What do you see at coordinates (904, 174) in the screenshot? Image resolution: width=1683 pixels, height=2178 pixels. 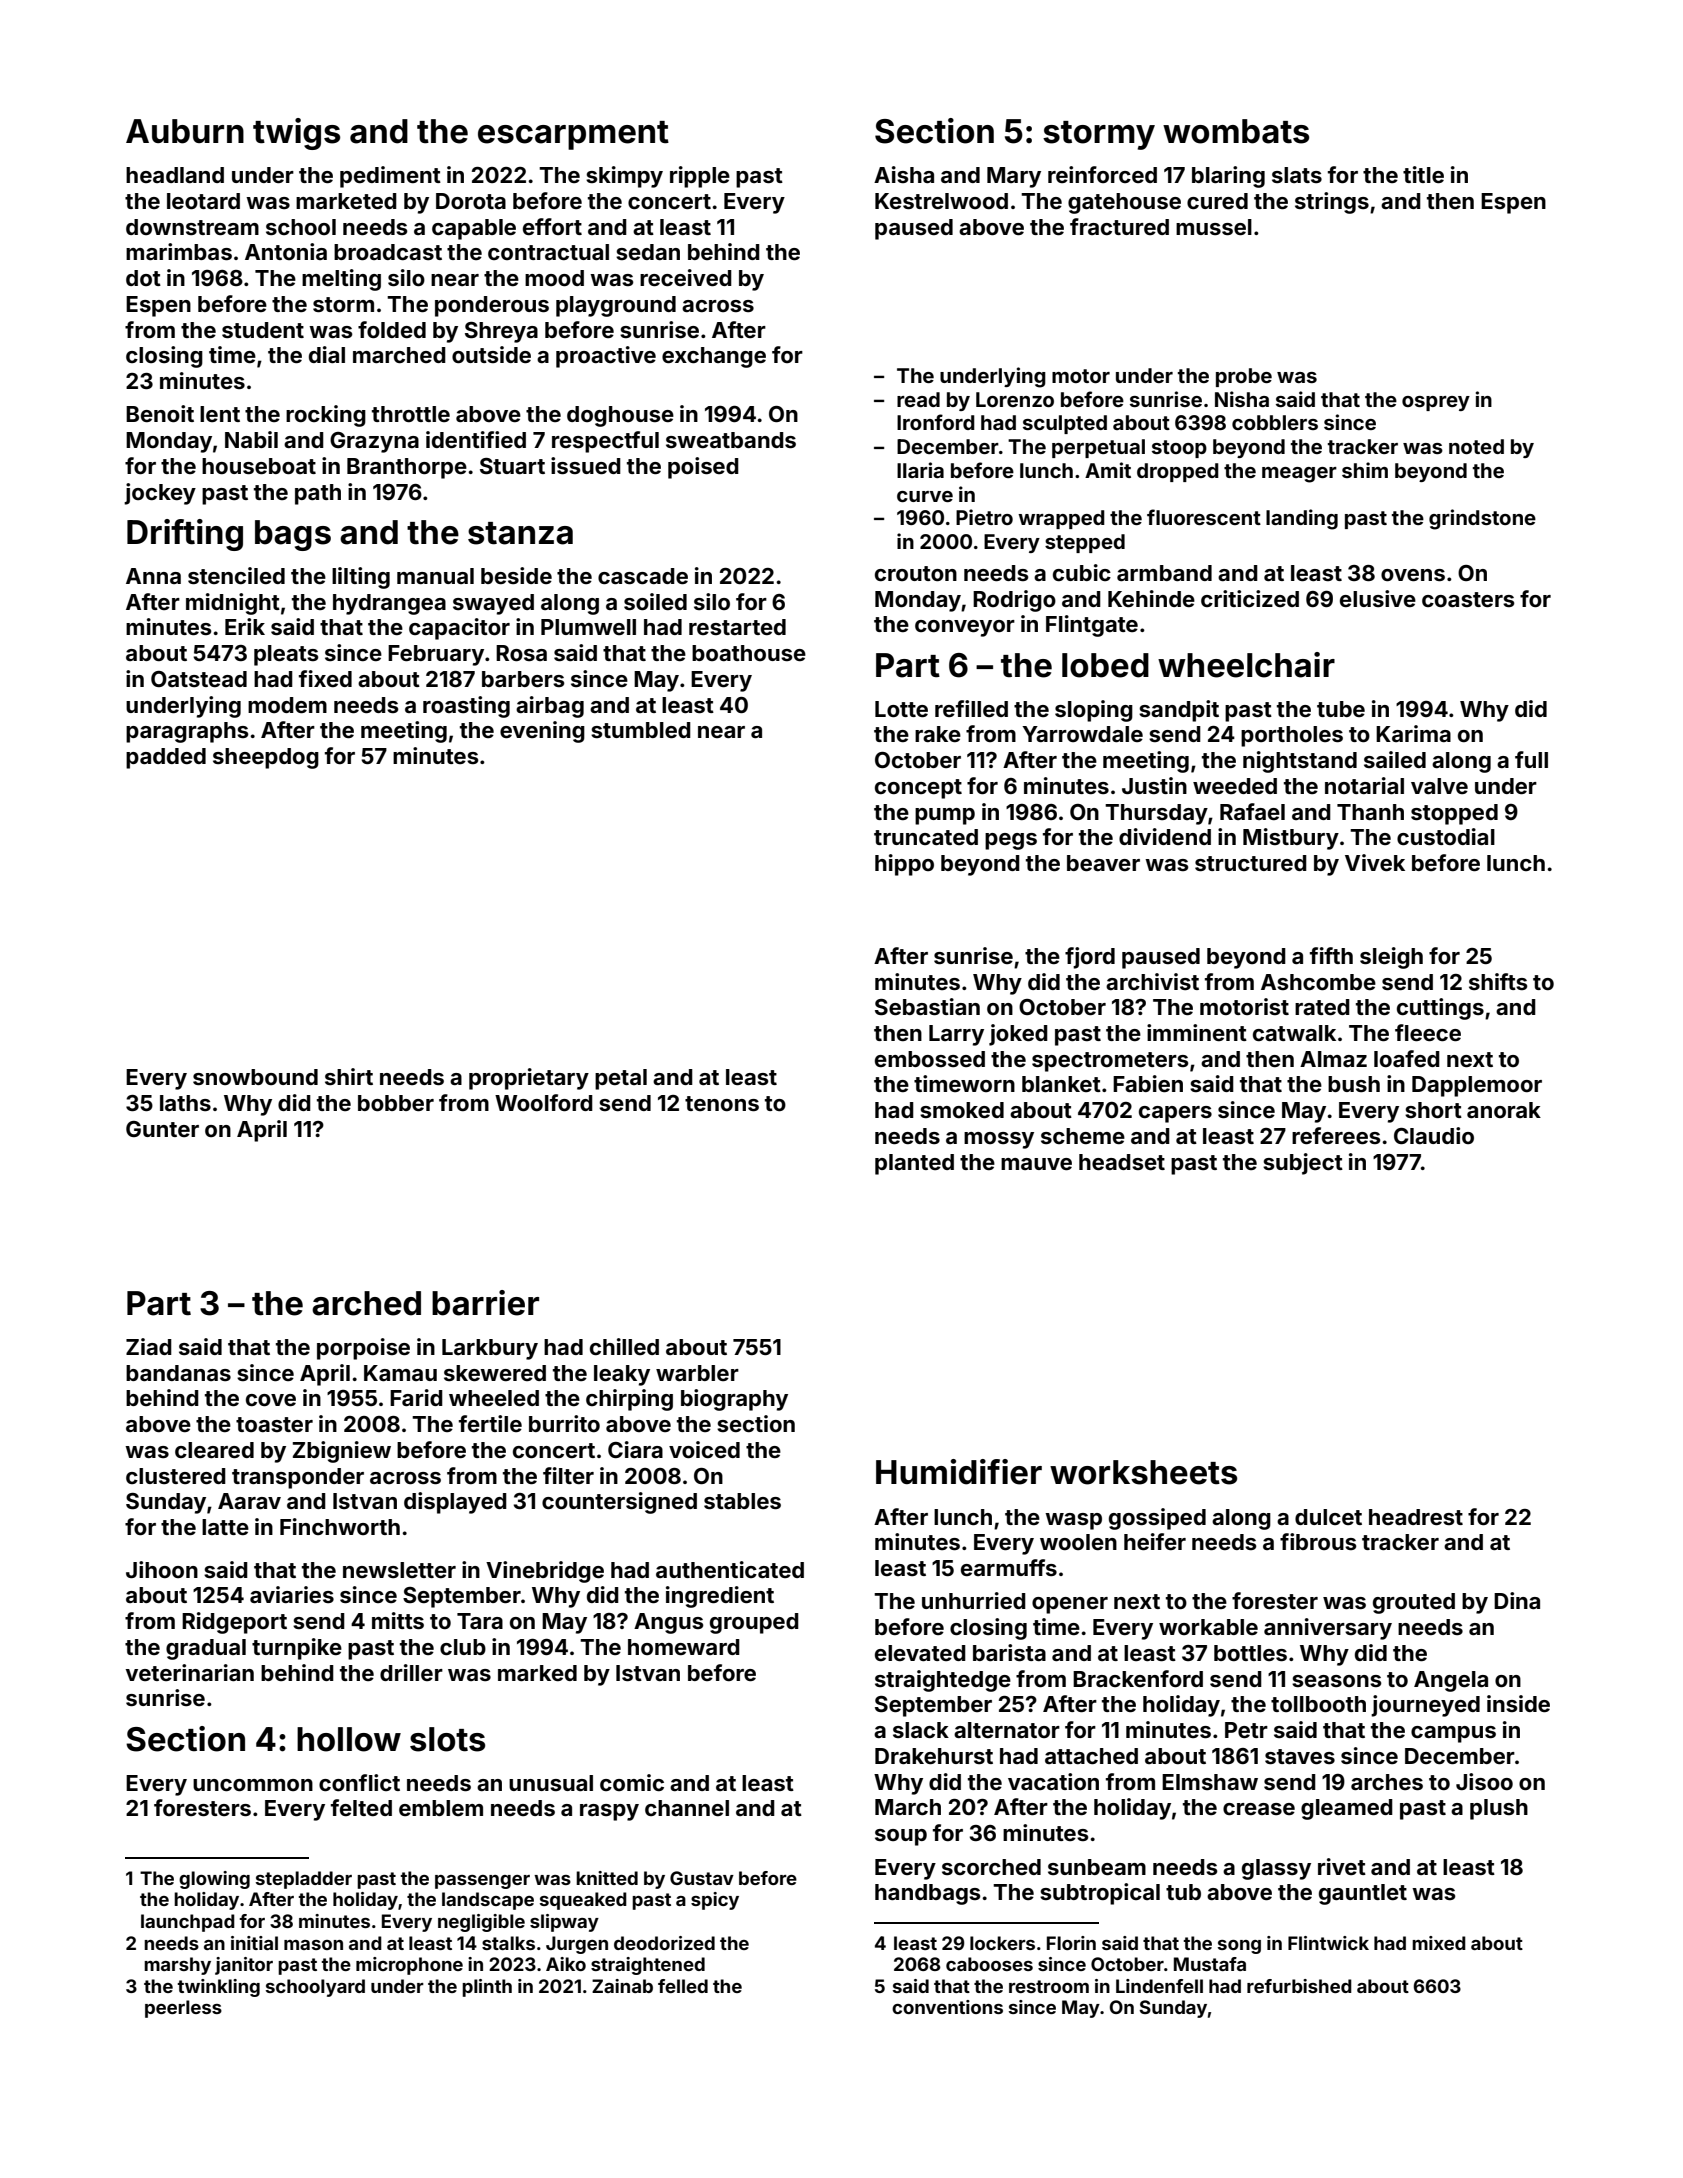 I see `Aisha` at bounding box center [904, 174].
